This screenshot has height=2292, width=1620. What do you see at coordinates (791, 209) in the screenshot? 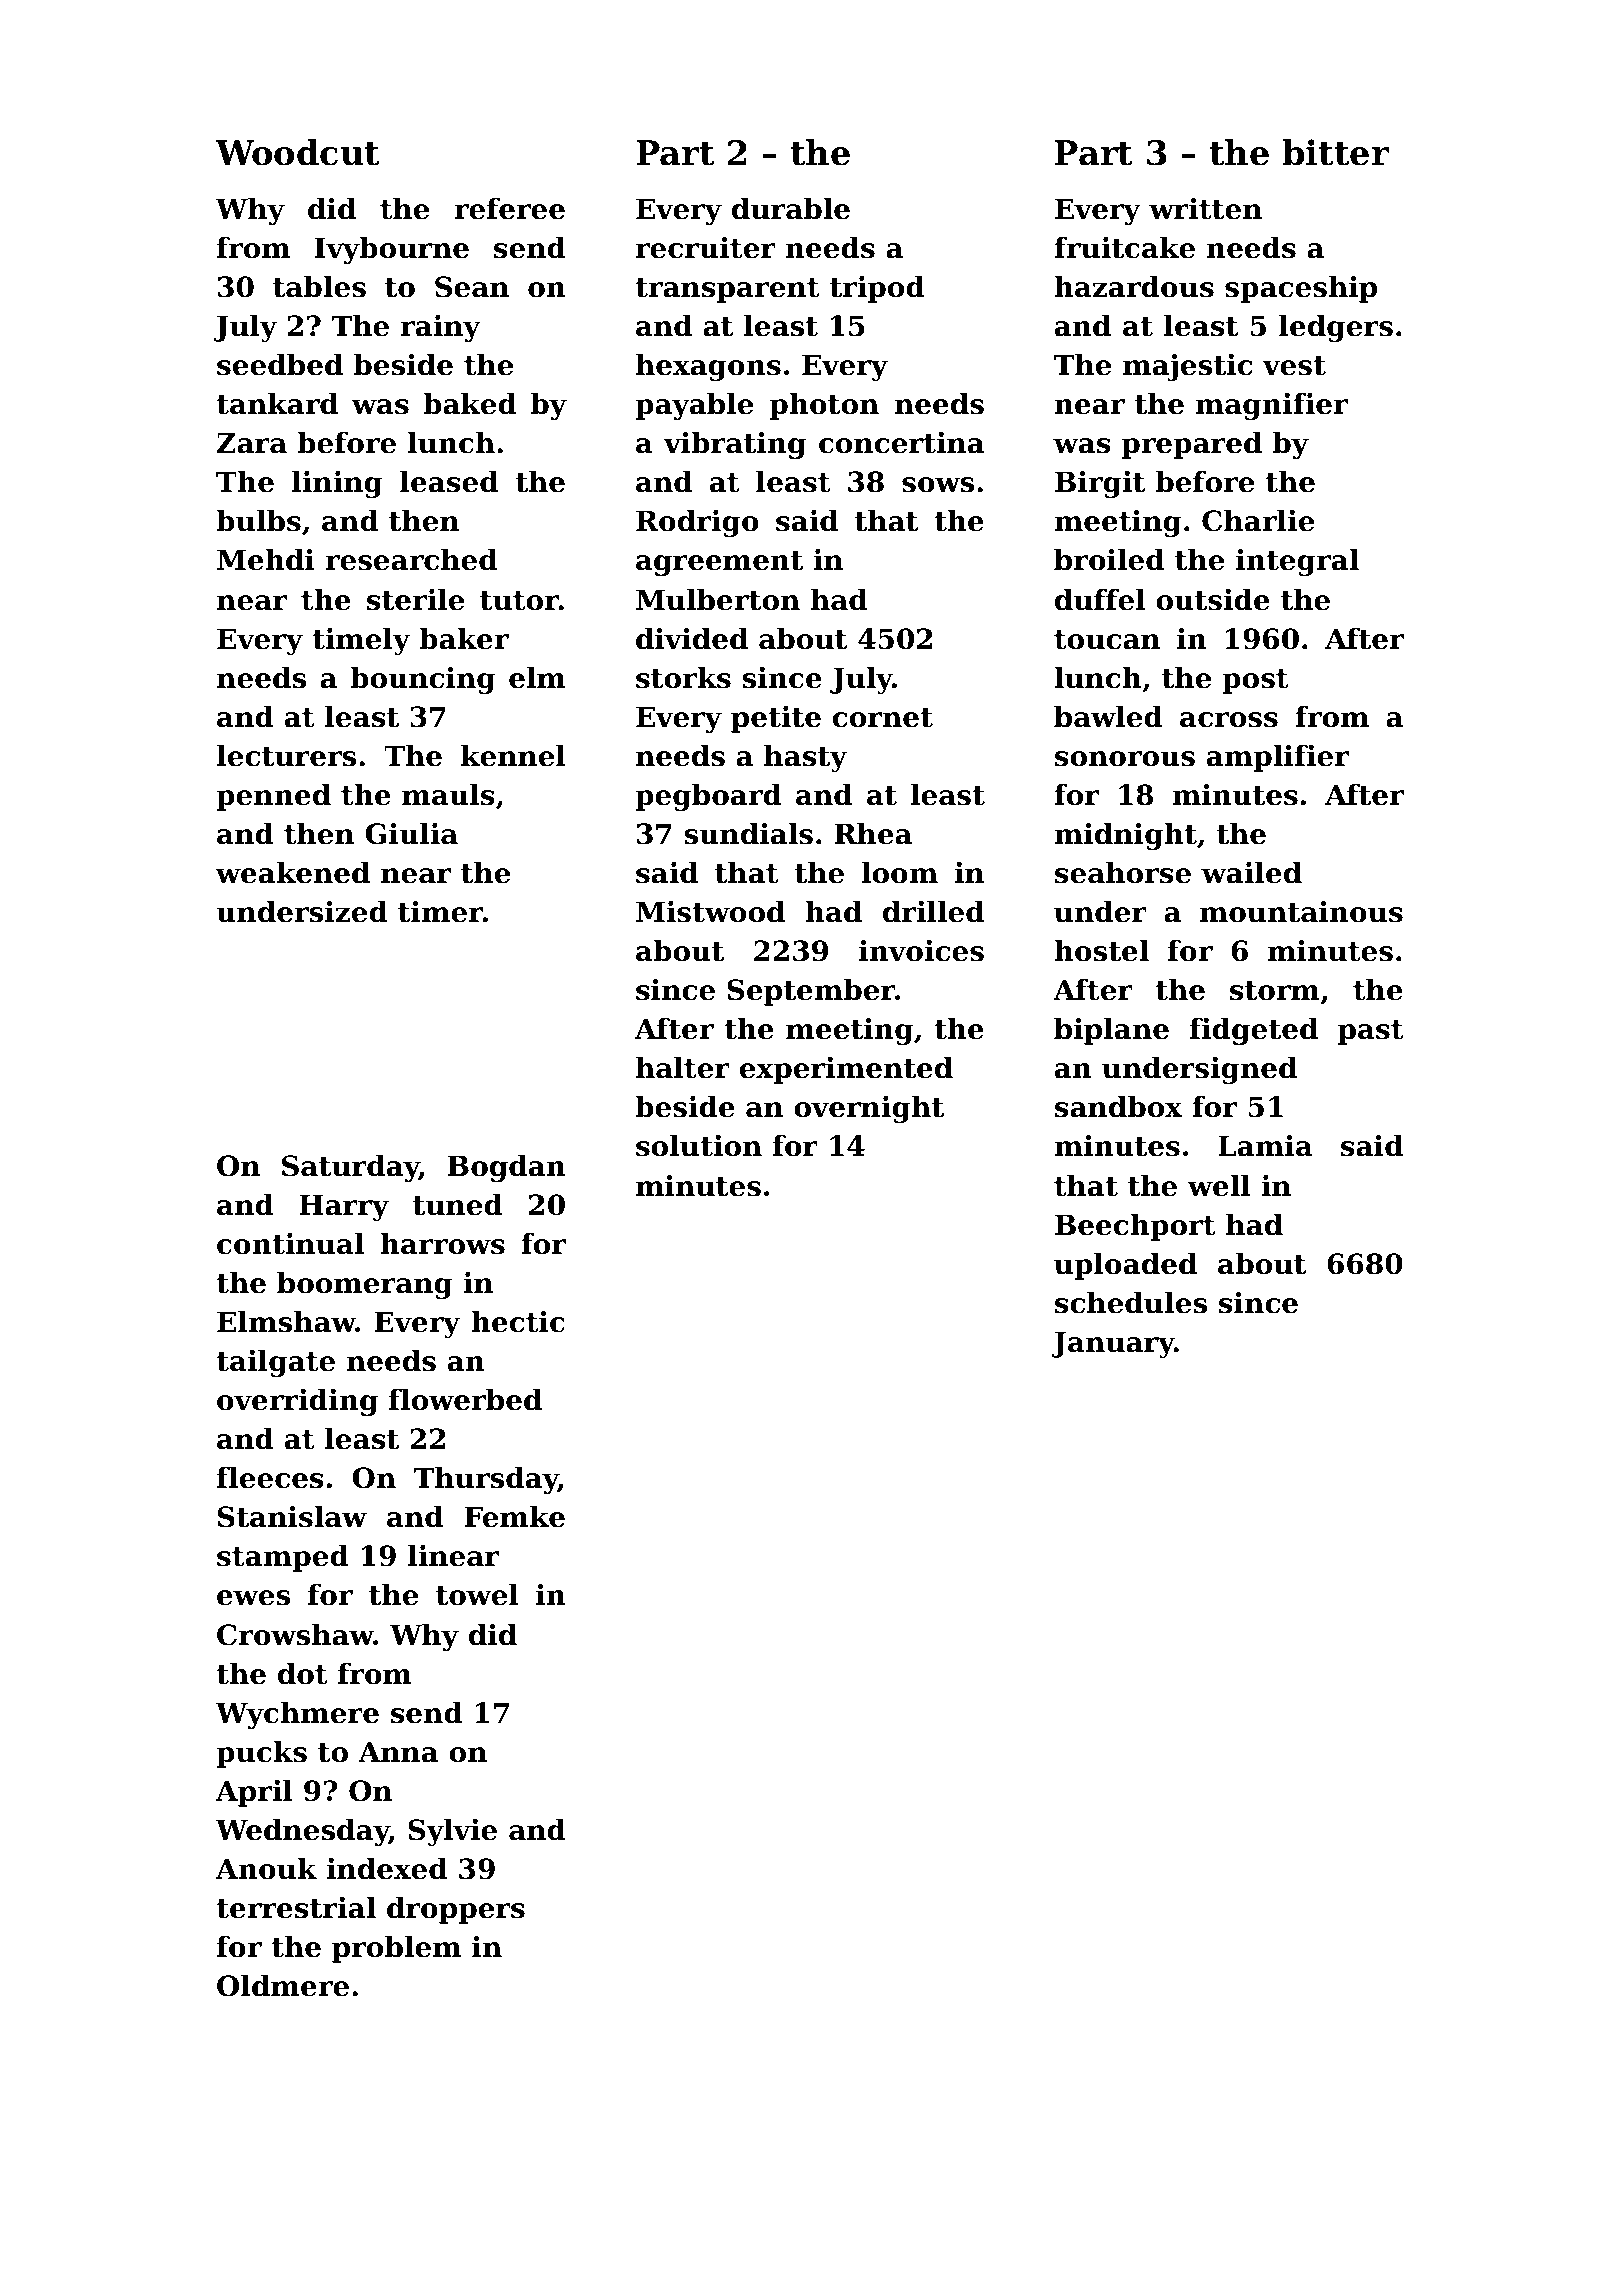
I see `durable` at bounding box center [791, 209].
